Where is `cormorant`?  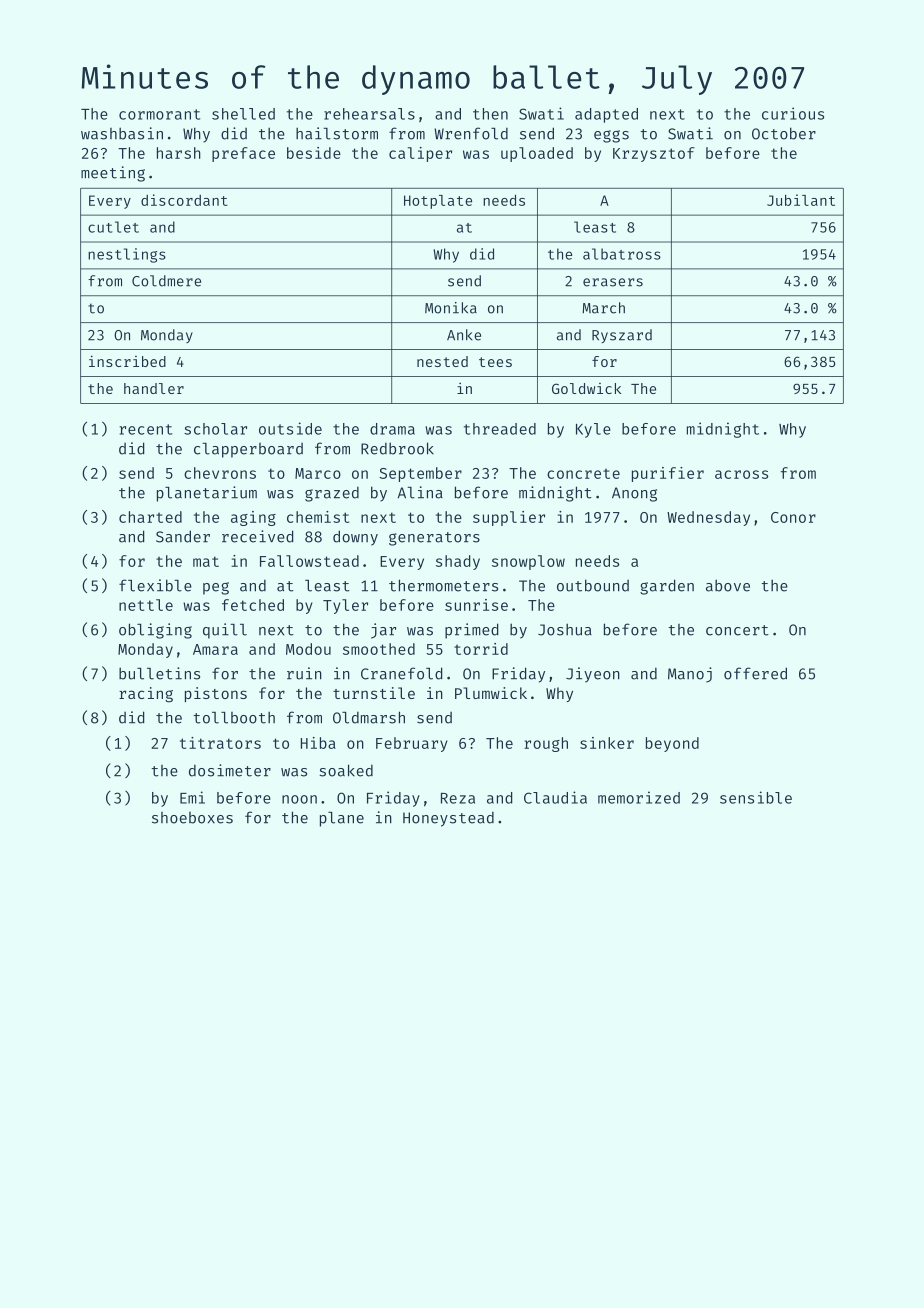 cormorant is located at coordinates (159, 114).
